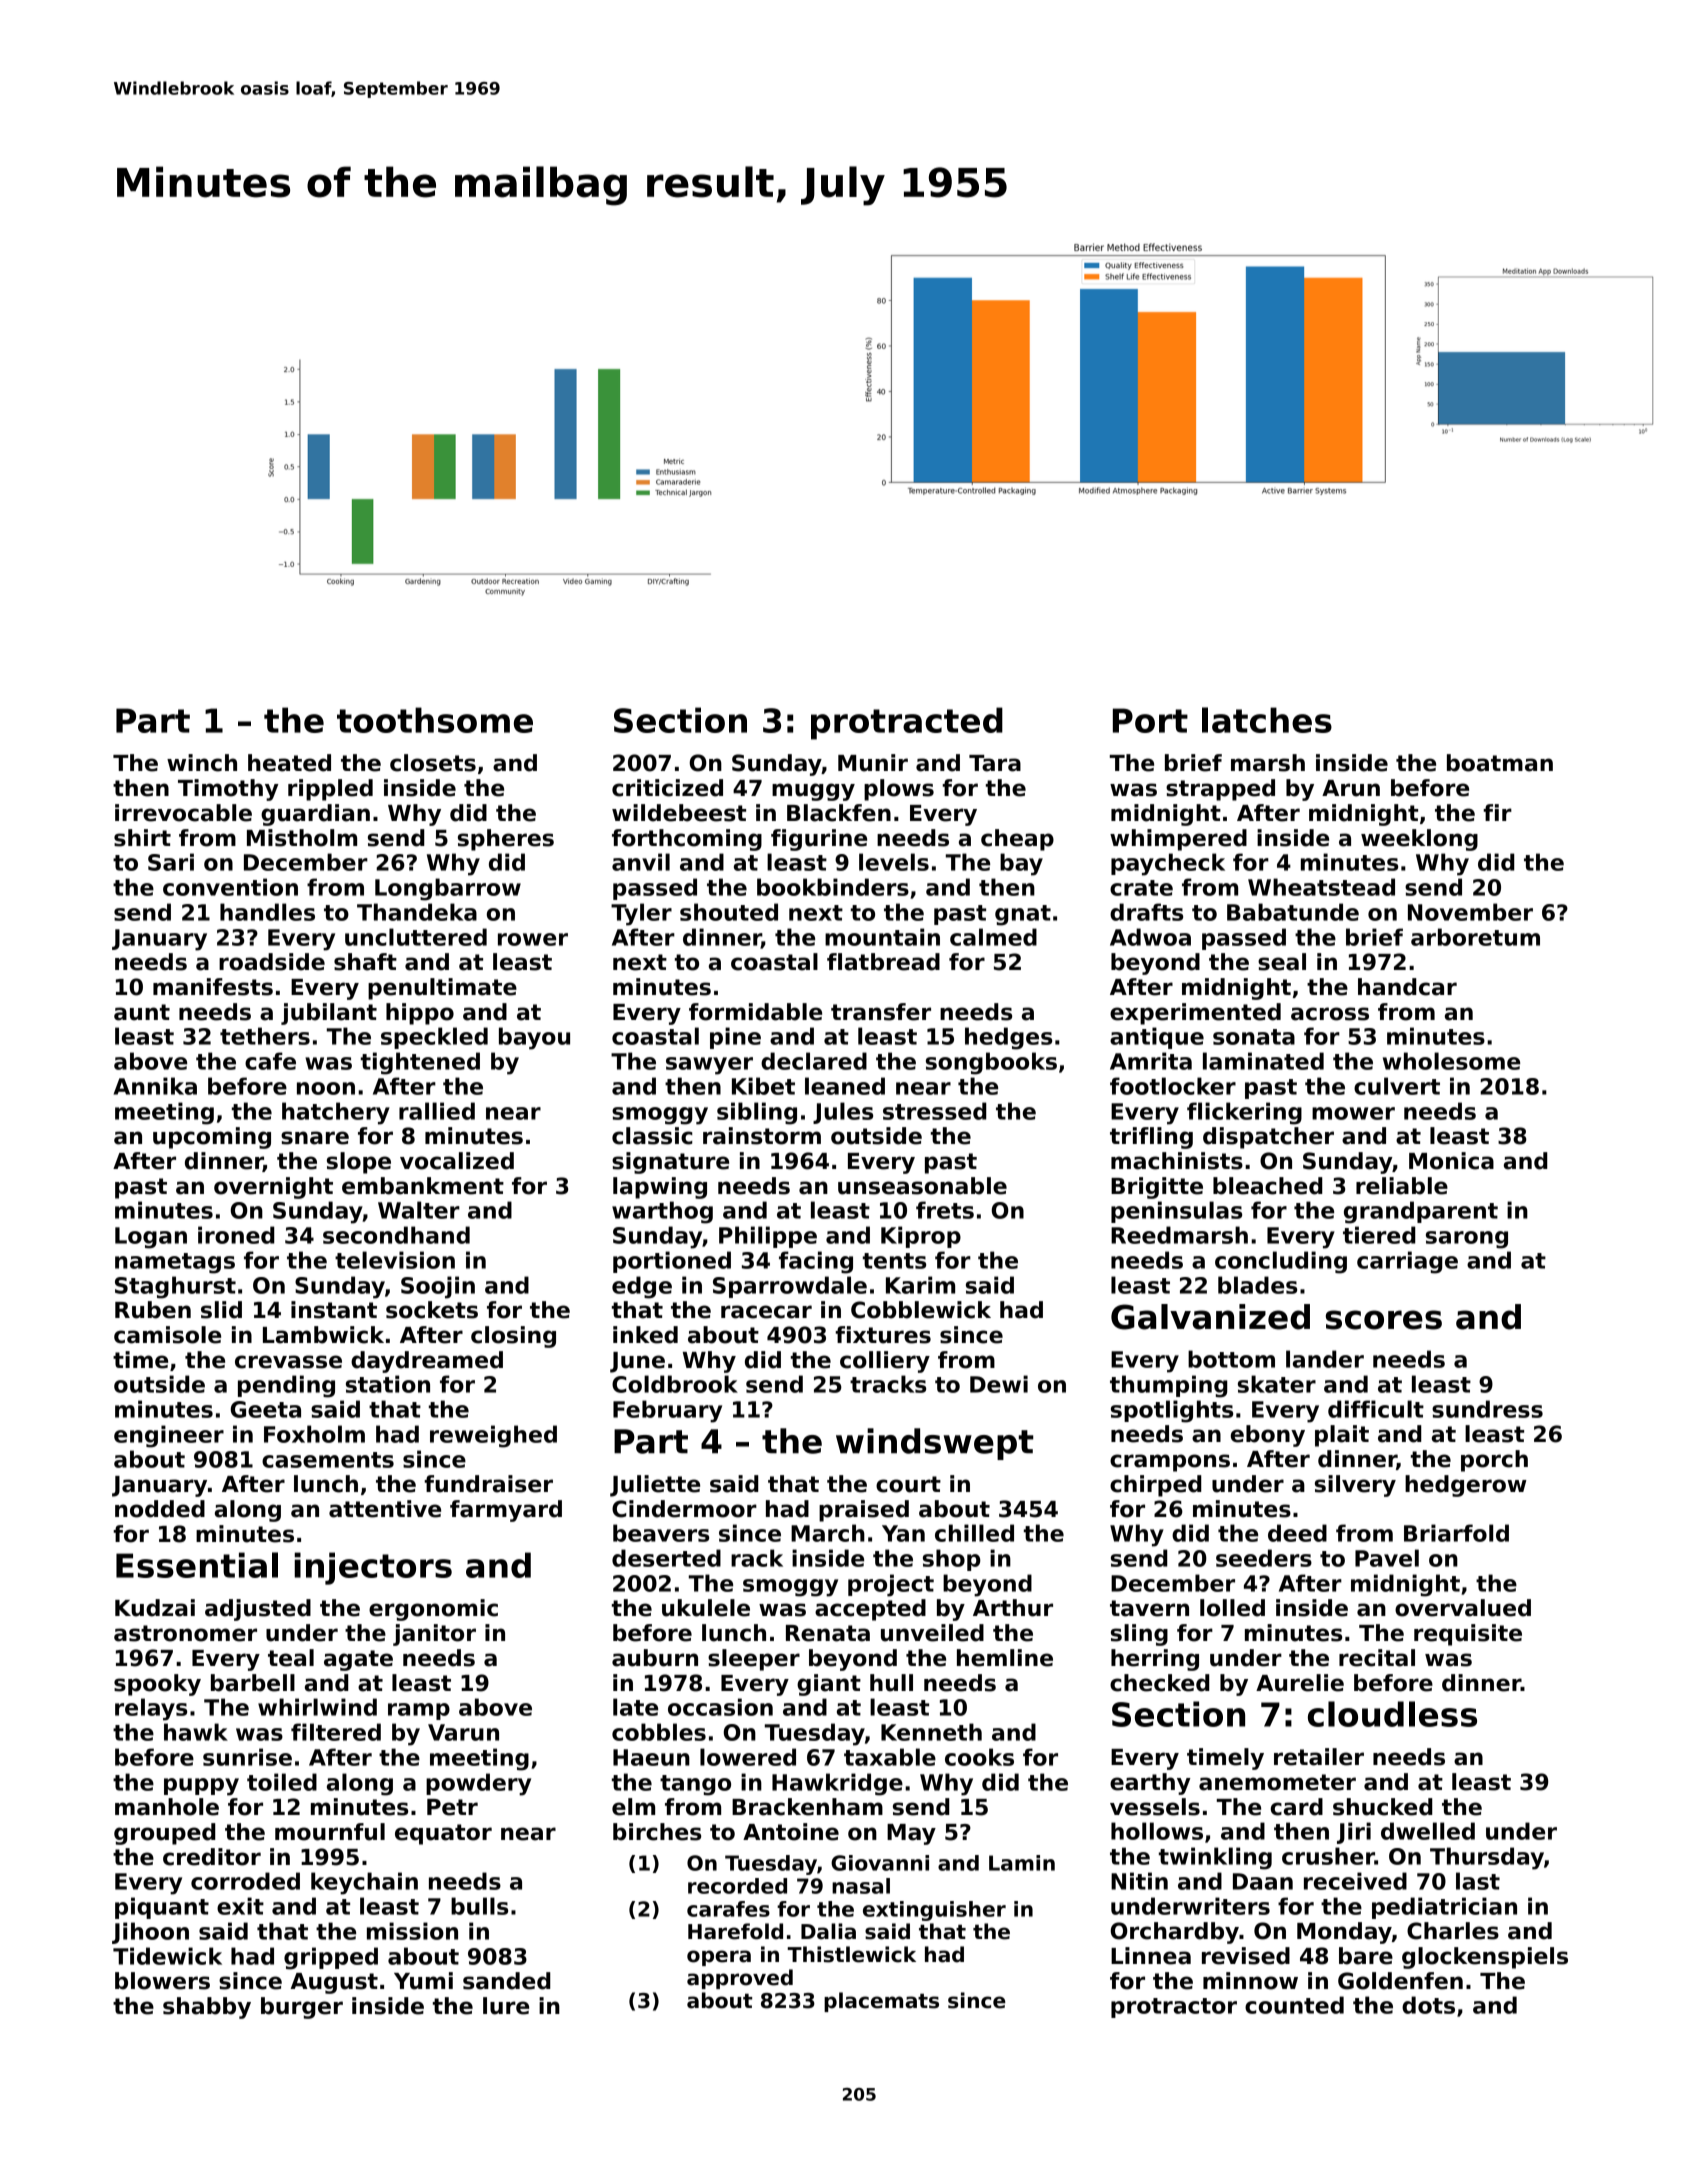 The height and width of the image is (2178, 1683). I want to click on protracted, so click(907, 723).
